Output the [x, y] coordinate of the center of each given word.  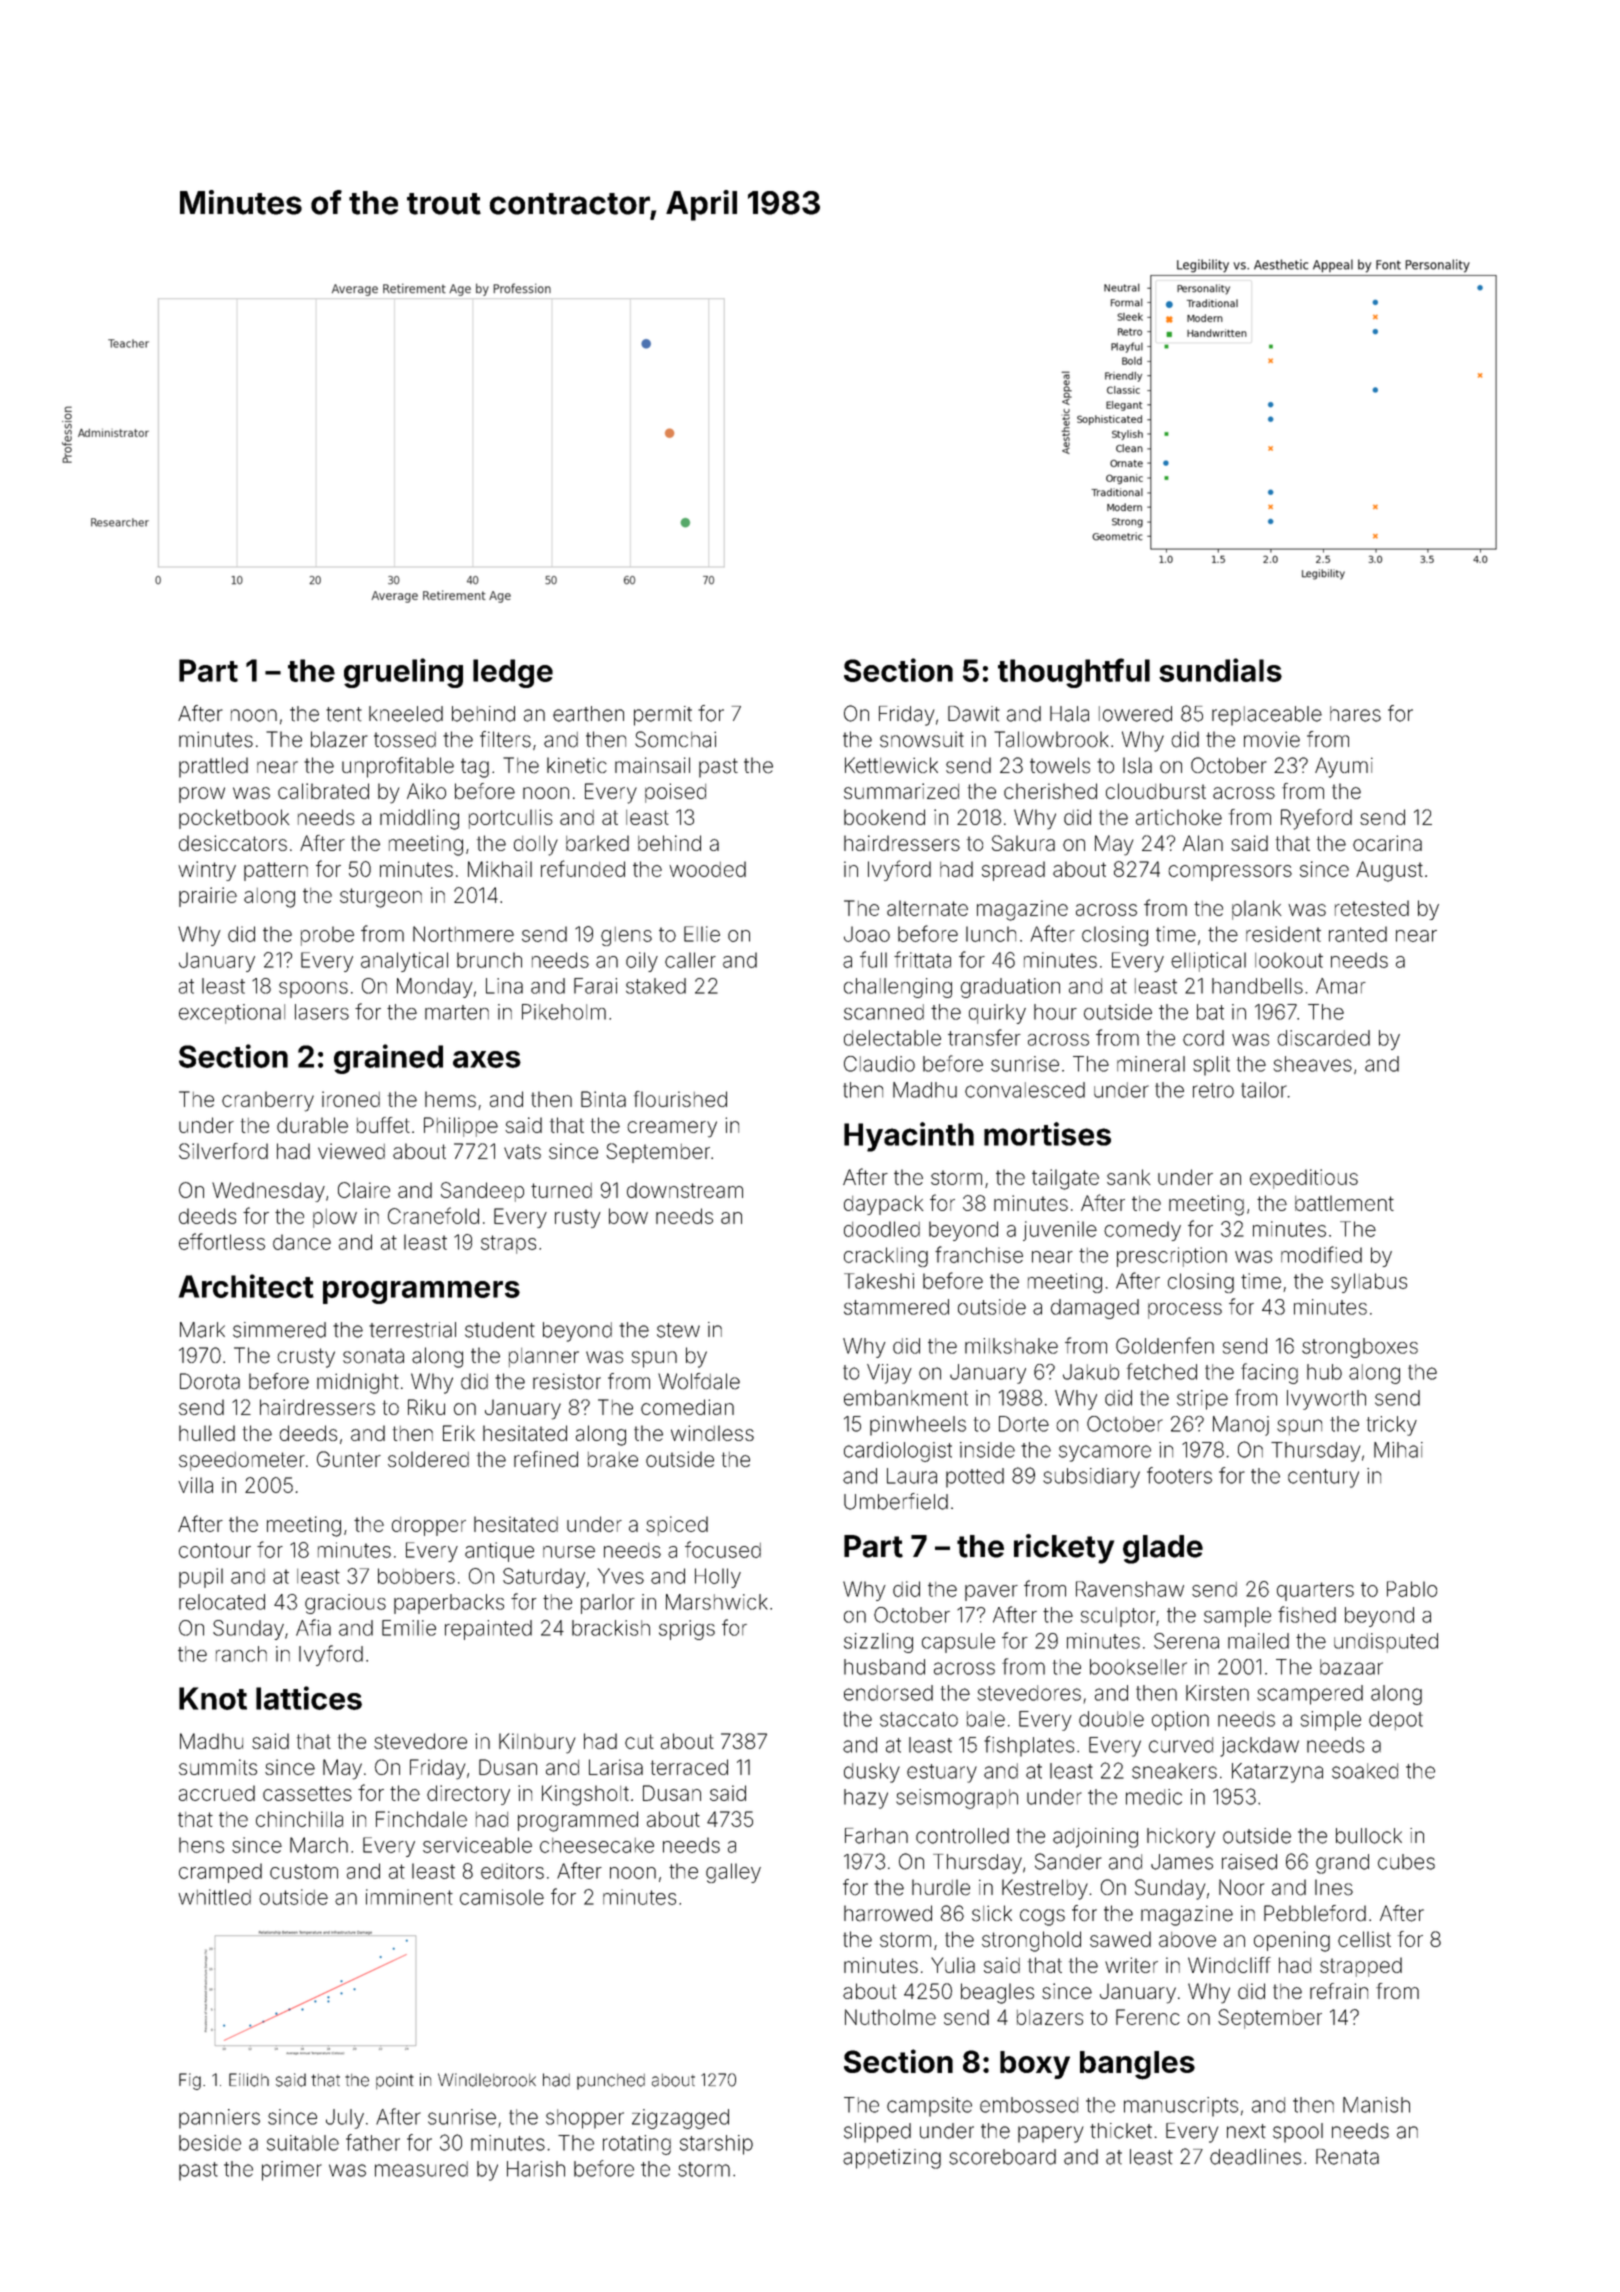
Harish [536, 2169]
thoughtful [1074, 673]
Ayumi [1344, 767]
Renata [1347, 2157]
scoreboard [1002, 2157]
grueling [403, 673]
